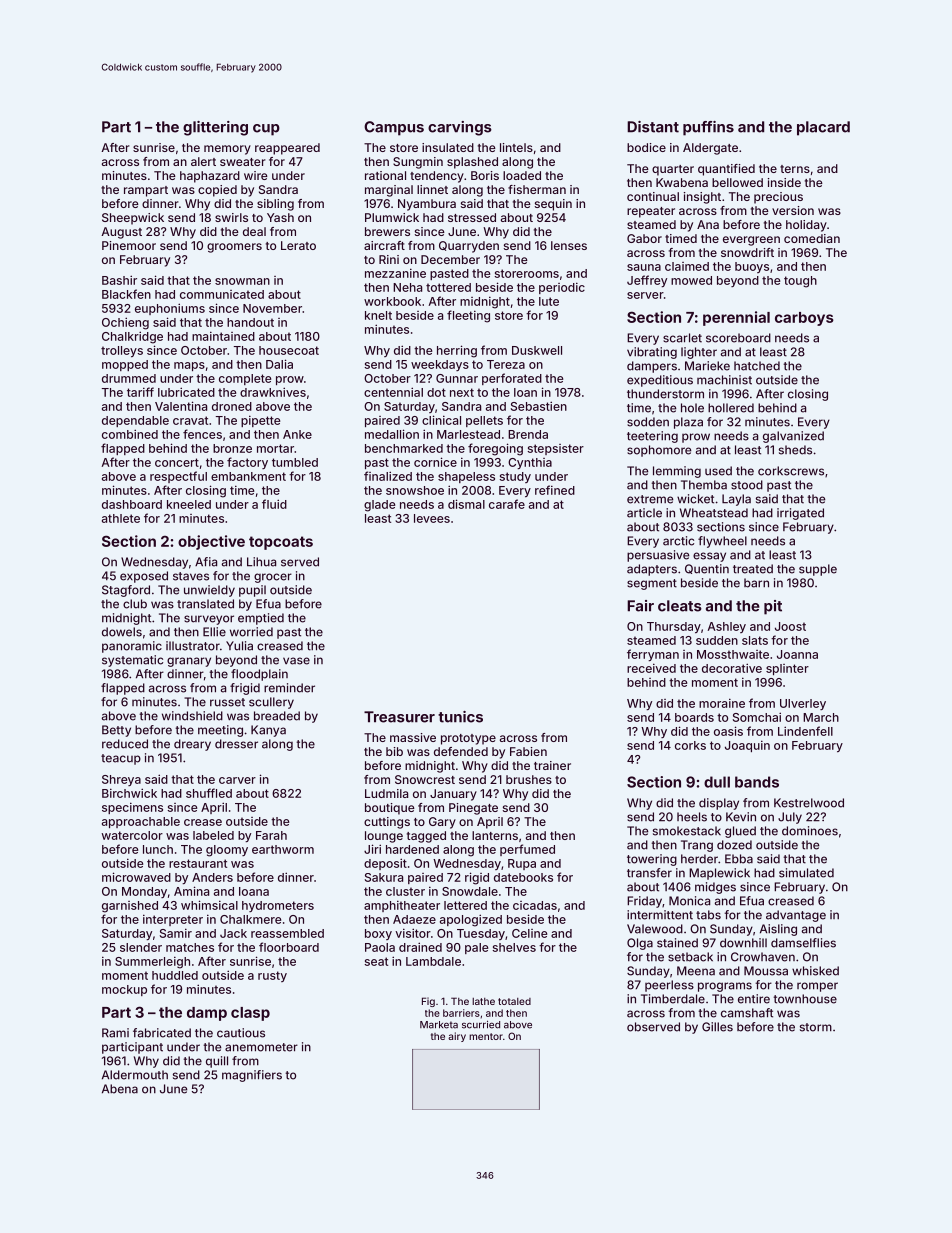  I want to click on Aldermouth, so click(135, 1075).
